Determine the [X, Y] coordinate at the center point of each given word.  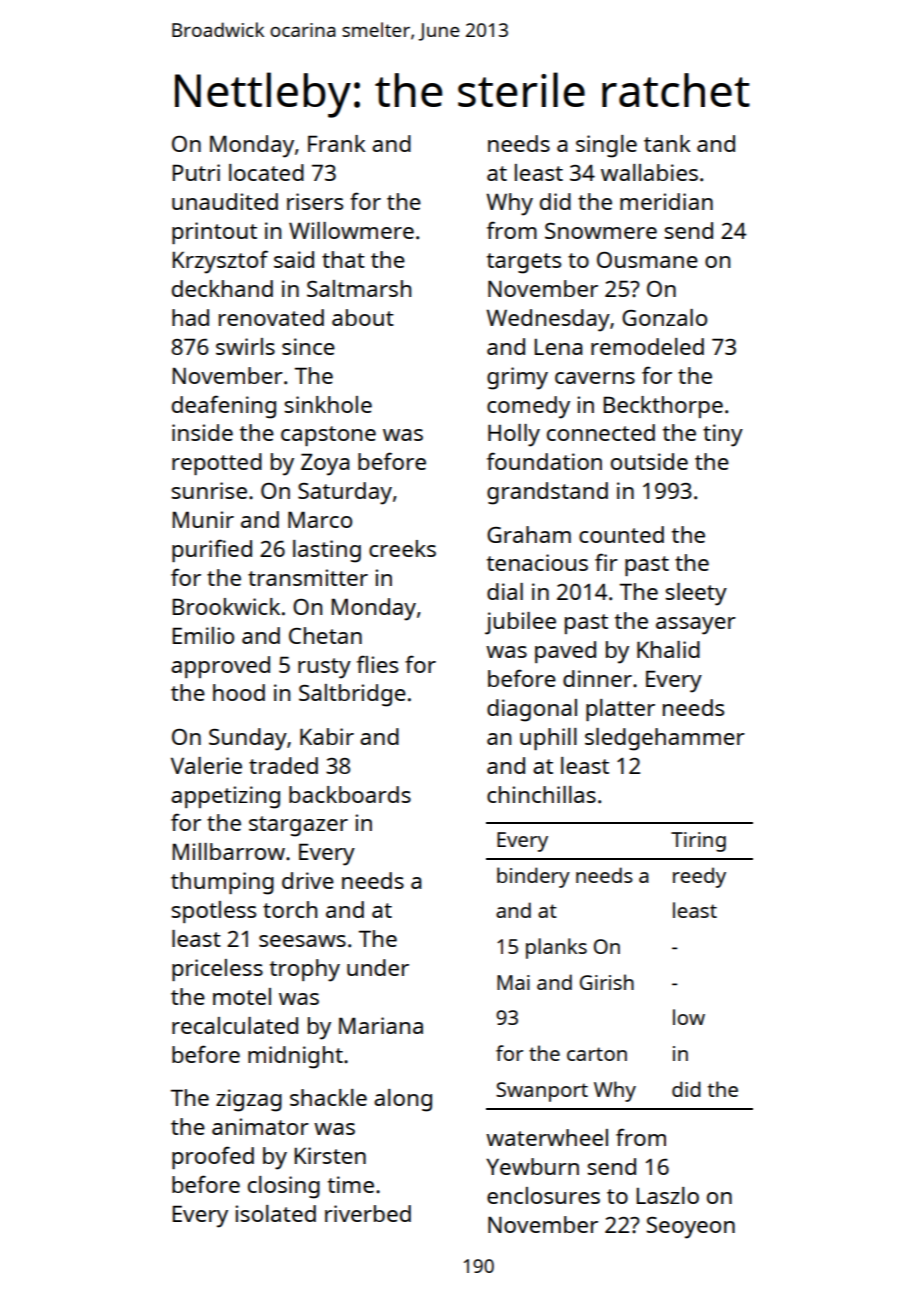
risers [315, 201]
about [363, 317]
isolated [275, 1213]
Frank [337, 143]
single [606, 146]
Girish [607, 982]
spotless [213, 912]
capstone [328, 436]
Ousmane [647, 260]
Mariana [381, 1025]
